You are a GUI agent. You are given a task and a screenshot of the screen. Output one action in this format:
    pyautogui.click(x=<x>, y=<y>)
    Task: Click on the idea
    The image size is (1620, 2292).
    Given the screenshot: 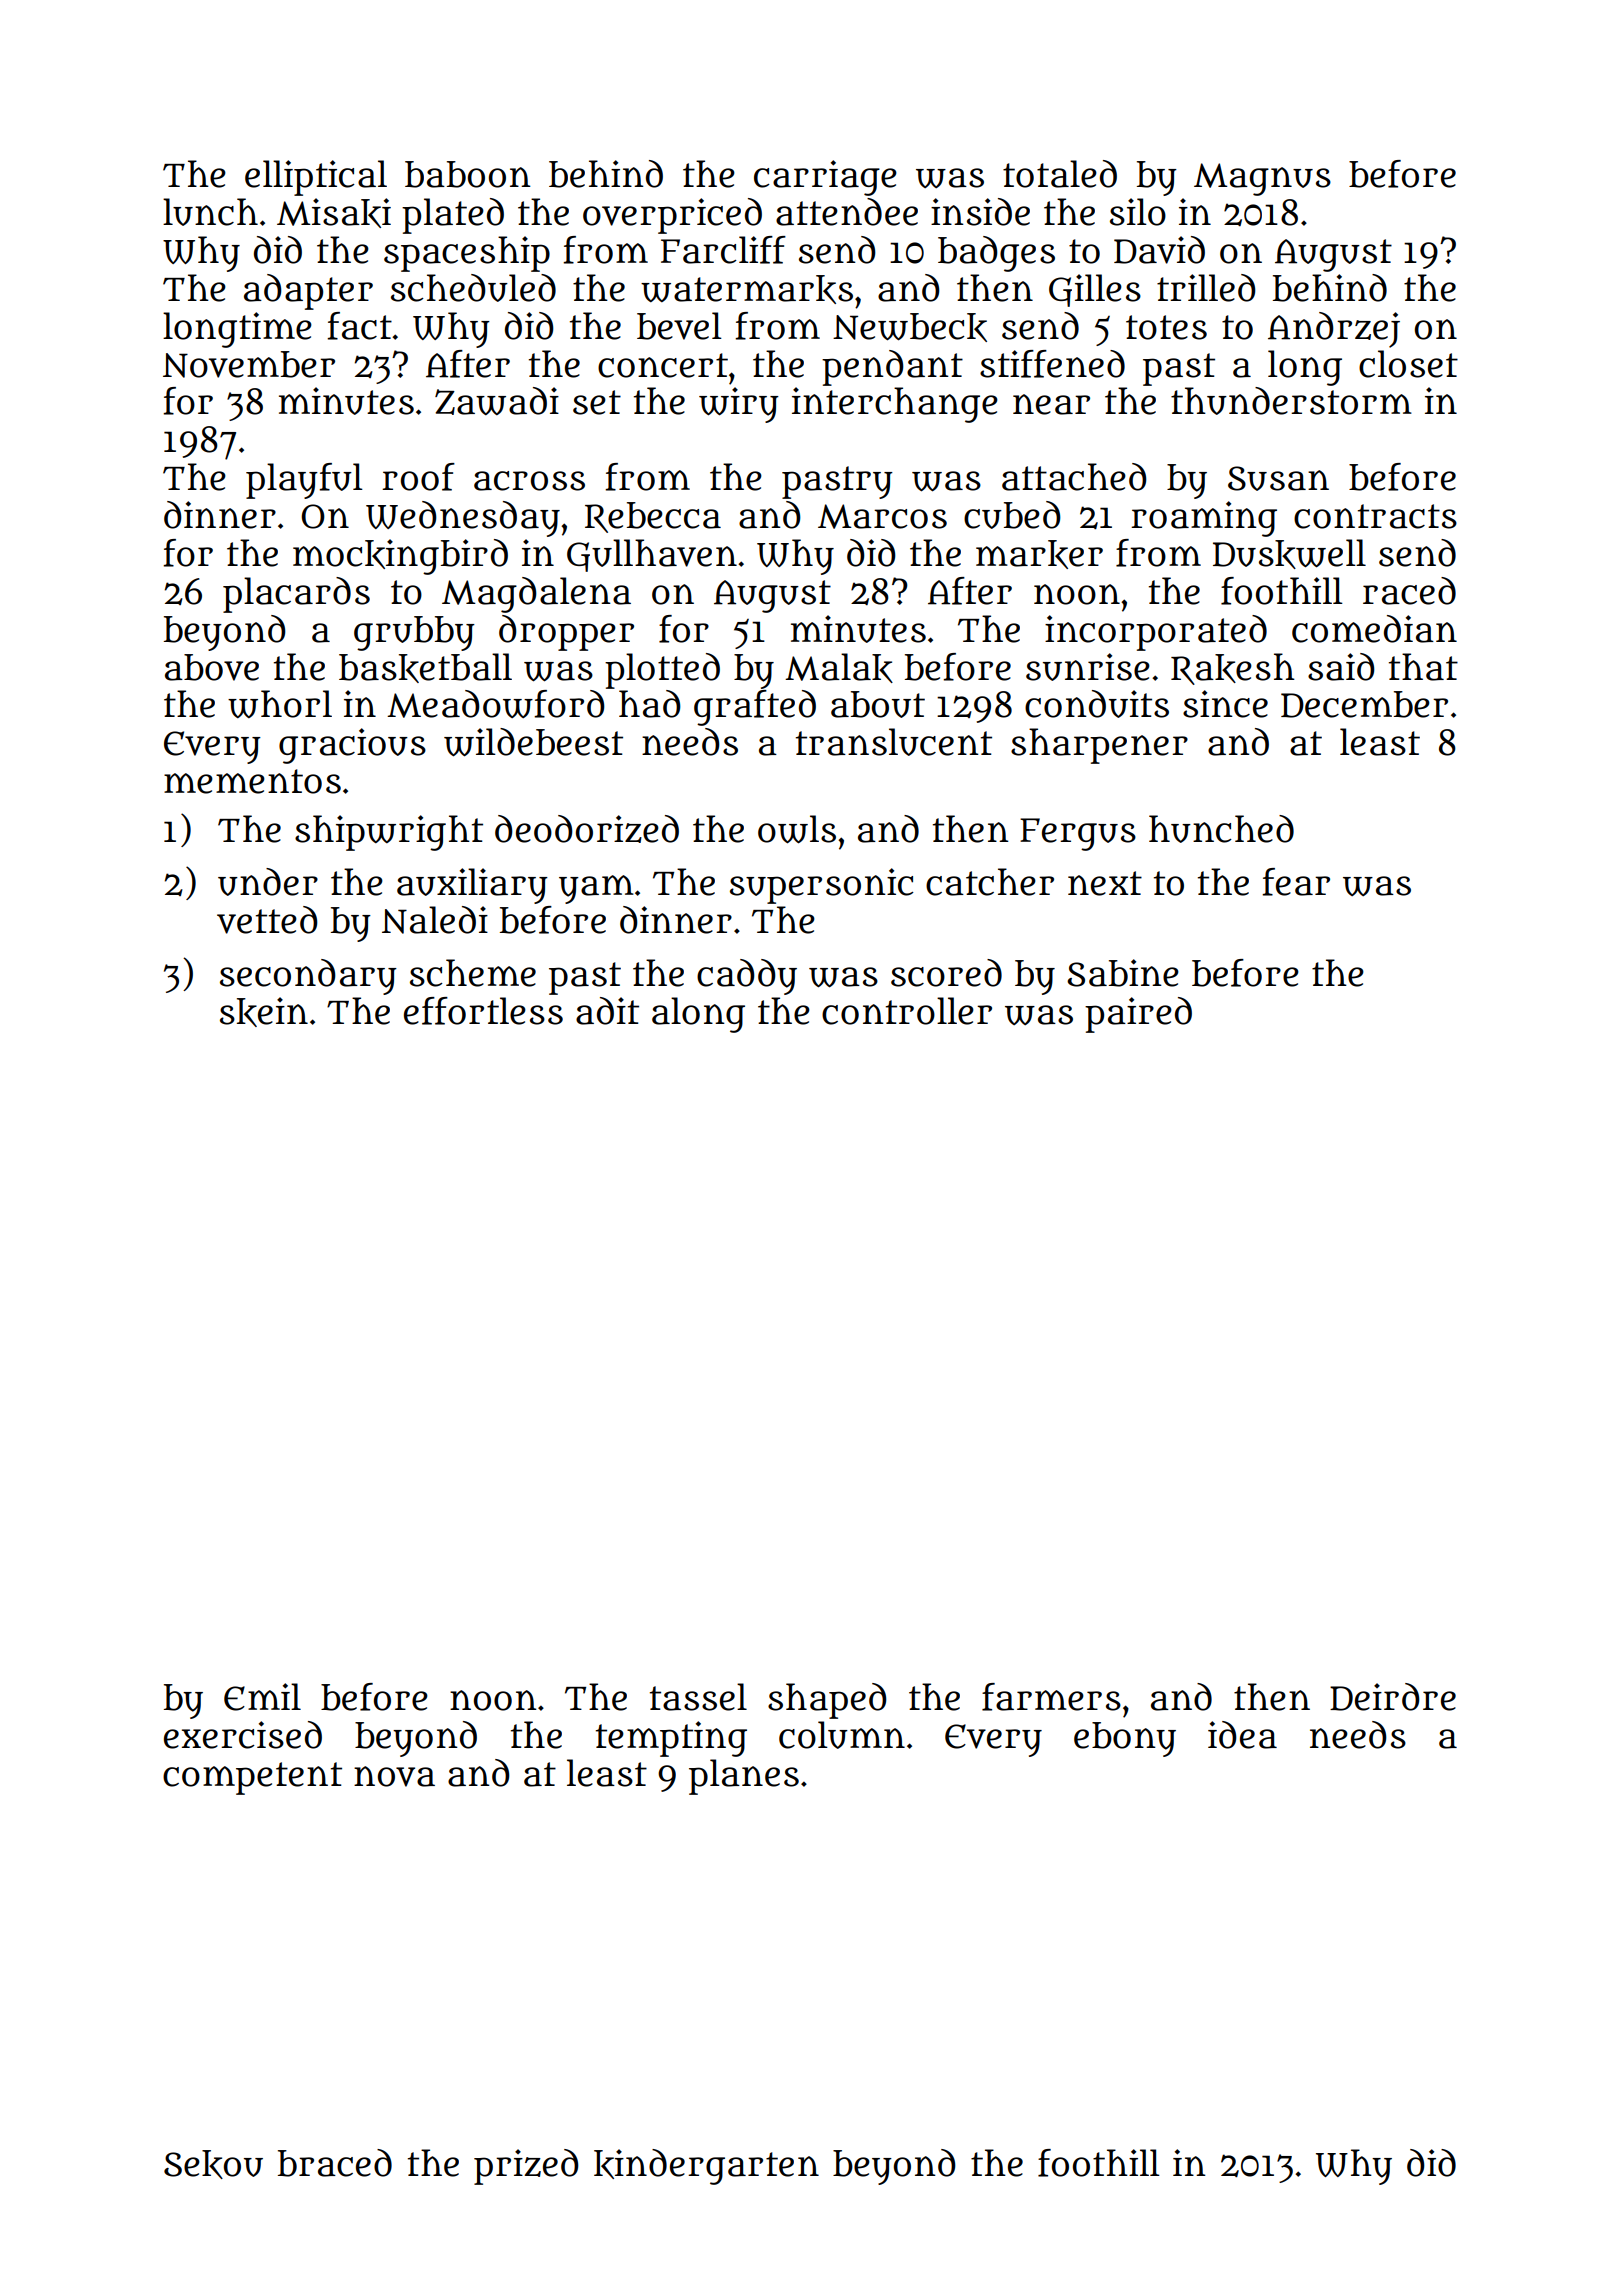 What is the action you would take?
    pyautogui.click(x=1242, y=1735)
